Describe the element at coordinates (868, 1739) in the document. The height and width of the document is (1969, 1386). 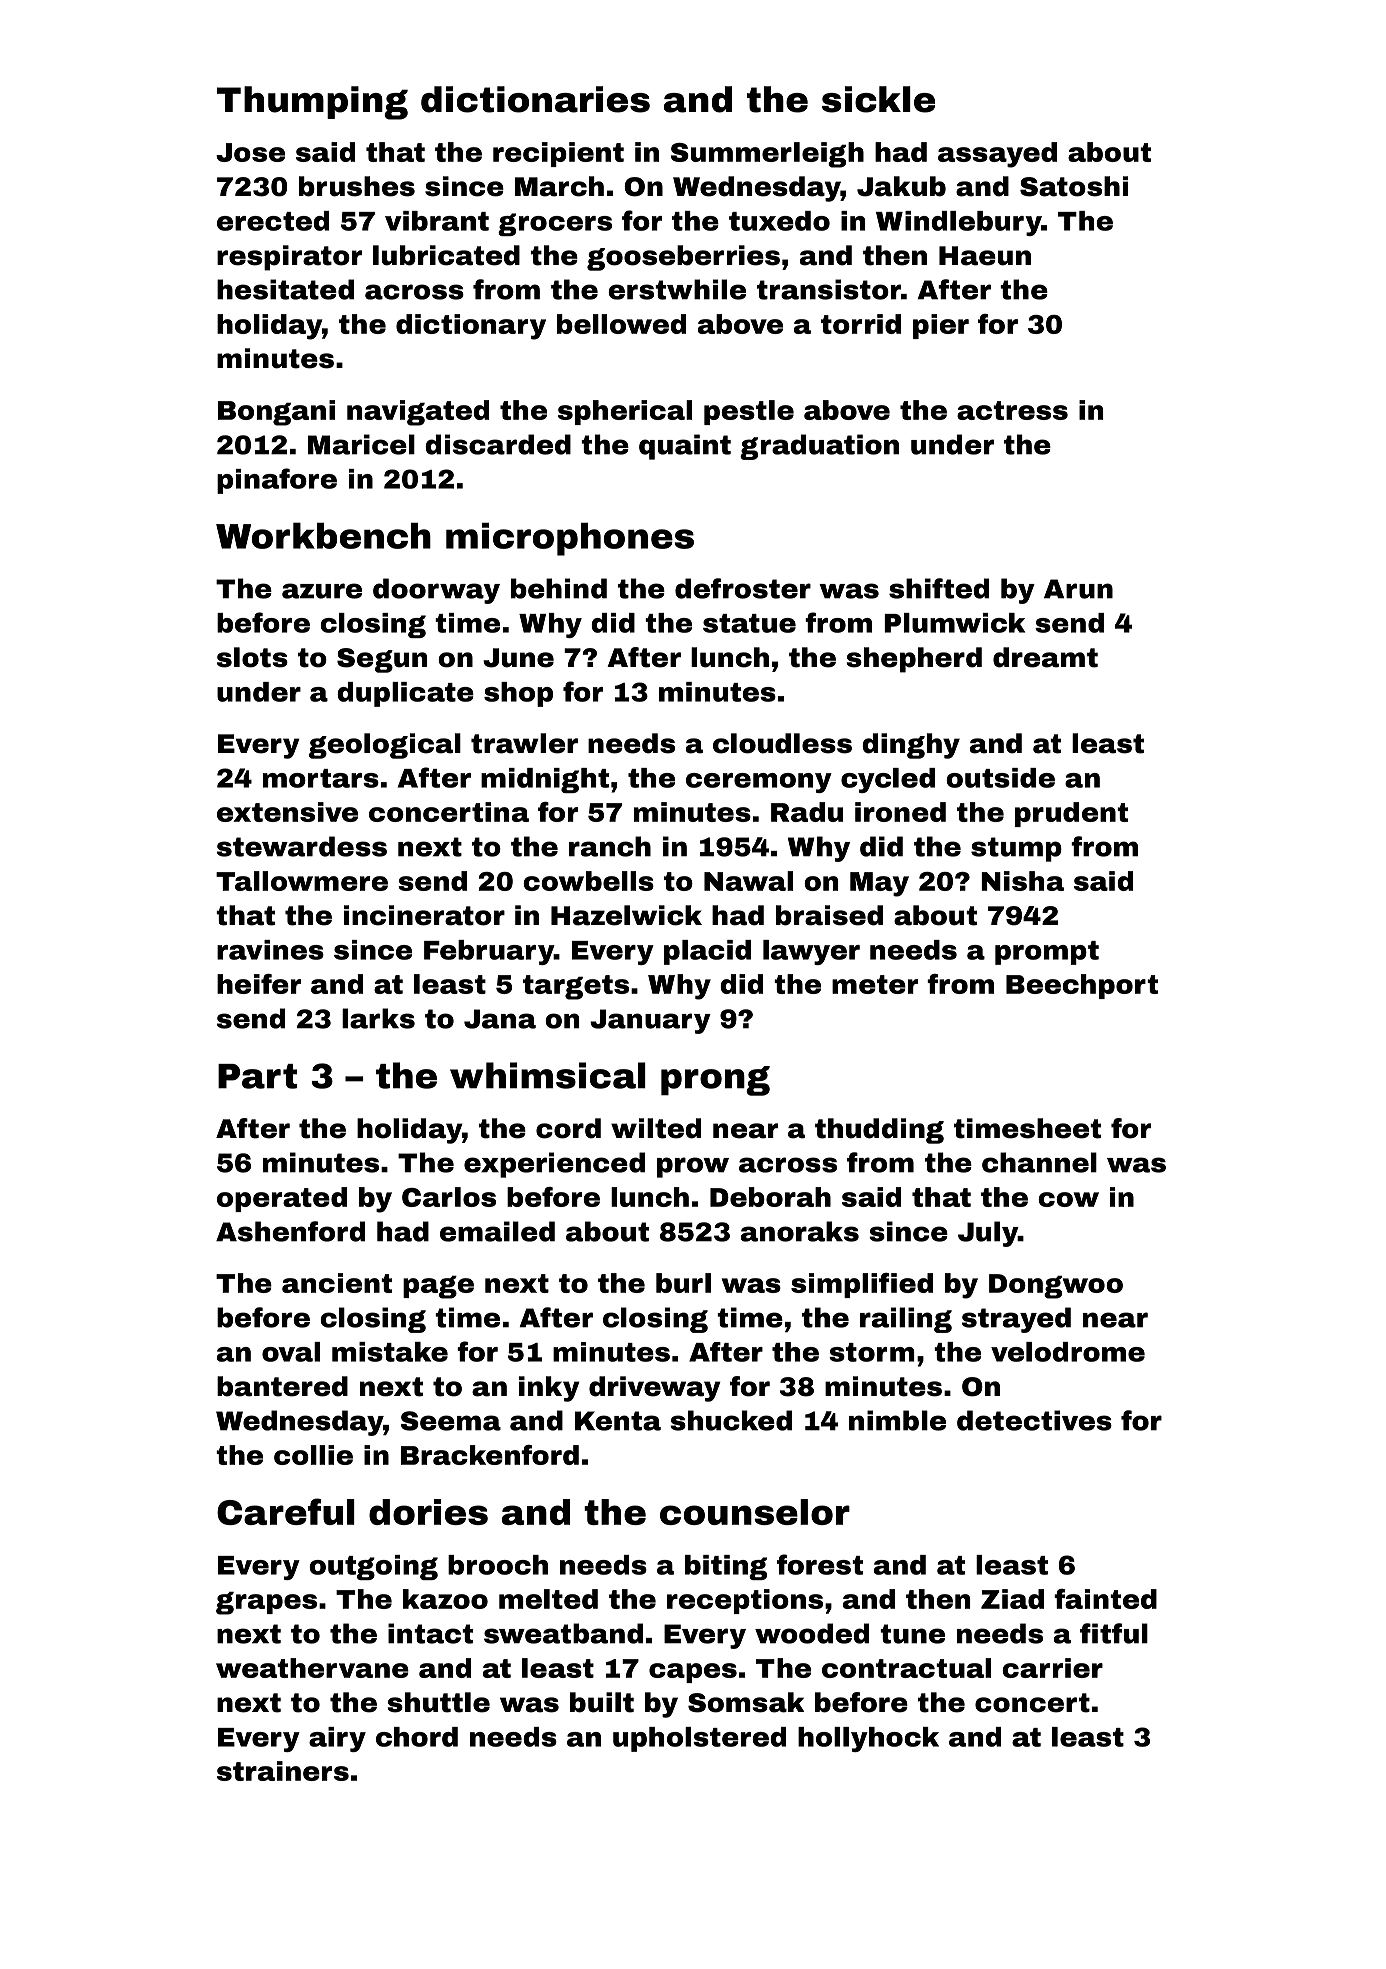
I see `hollyhock` at that location.
